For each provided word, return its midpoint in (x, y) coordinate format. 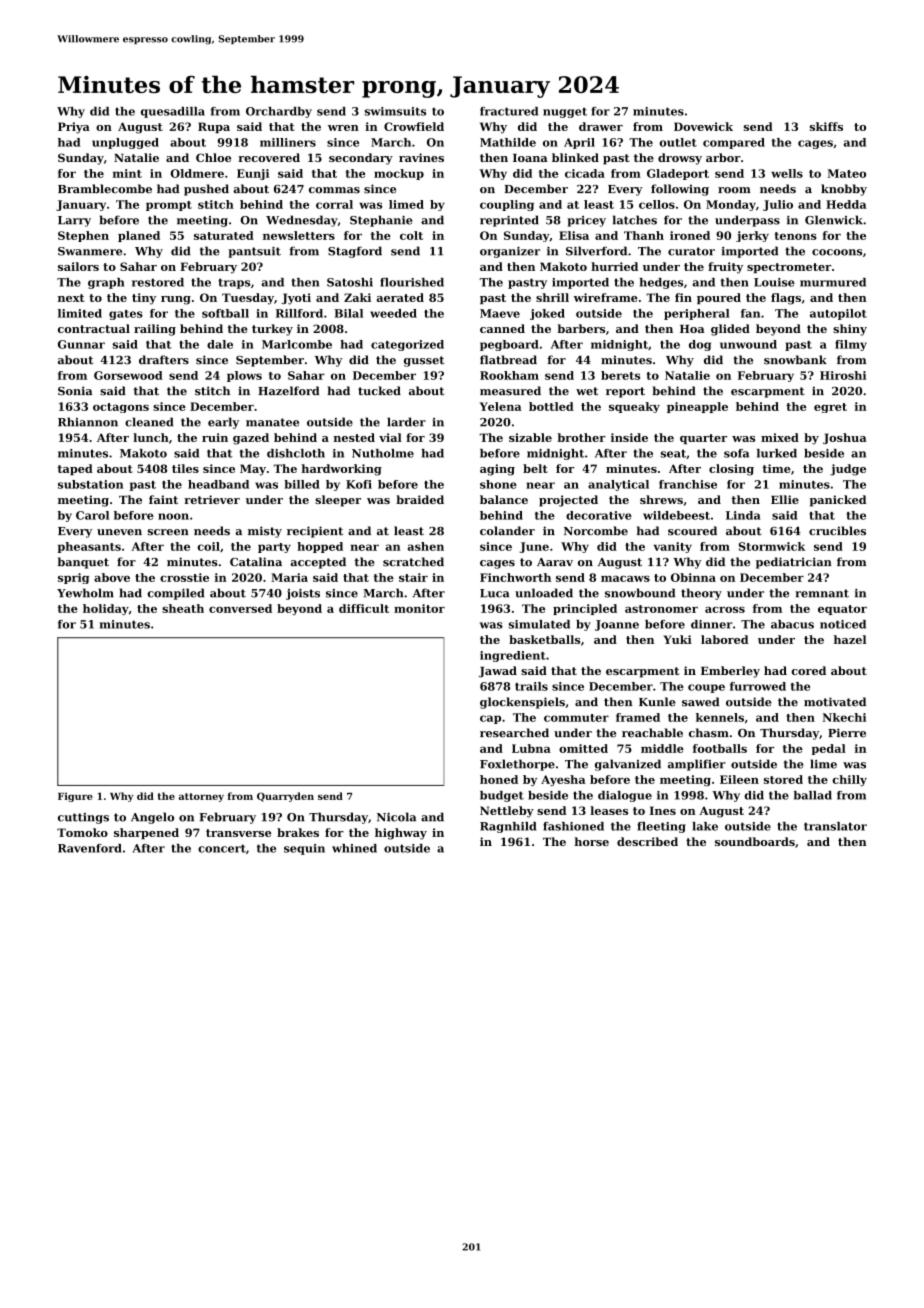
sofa (736, 453)
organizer (510, 252)
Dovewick (703, 126)
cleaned (149, 422)
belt (535, 468)
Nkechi (844, 717)
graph (106, 283)
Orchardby (279, 112)
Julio (778, 205)
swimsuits (395, 111)
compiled (176, 594)
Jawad (498, 672)
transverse (238, 833)
